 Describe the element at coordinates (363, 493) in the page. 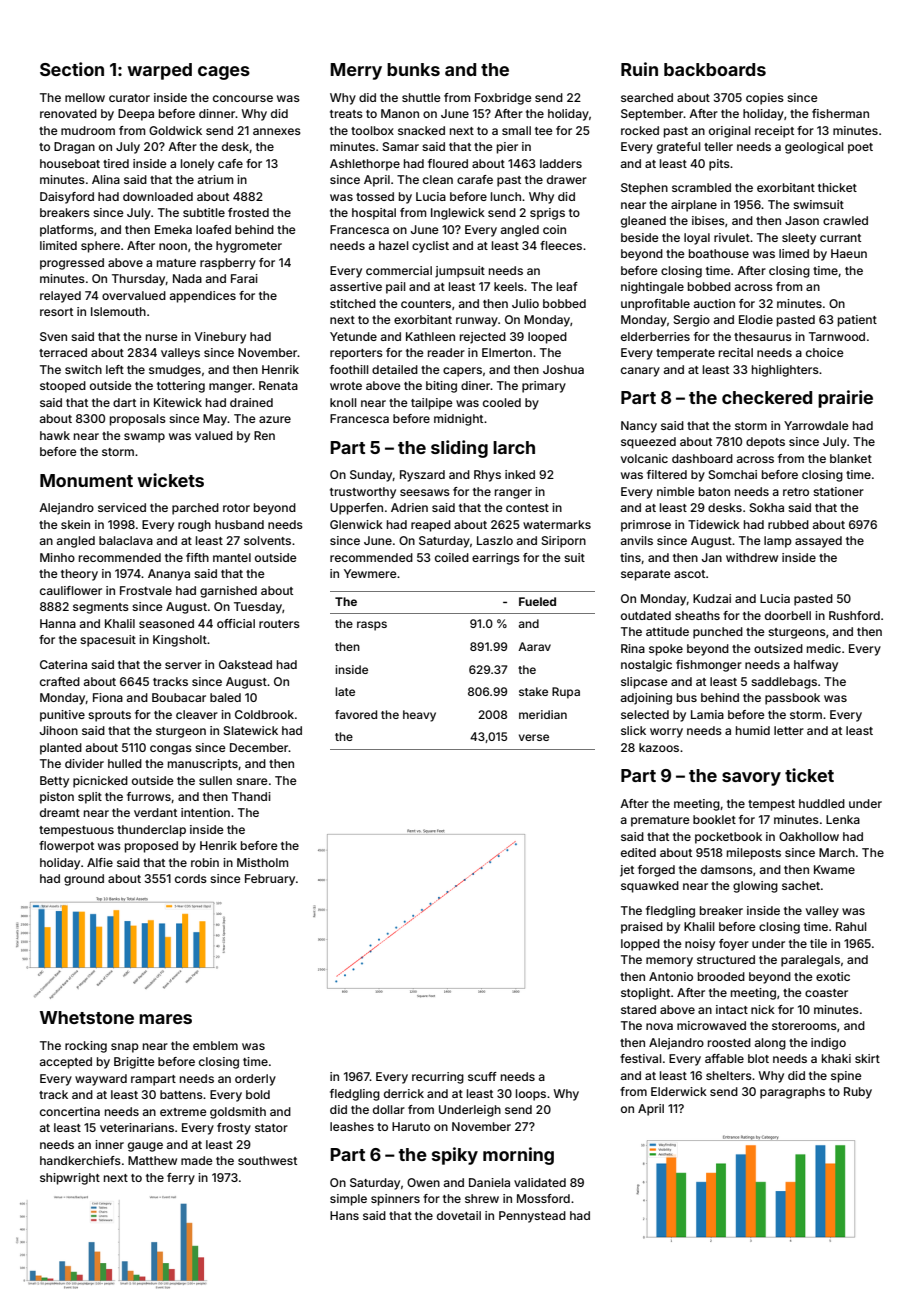

I see `trustworthy` at that location.
